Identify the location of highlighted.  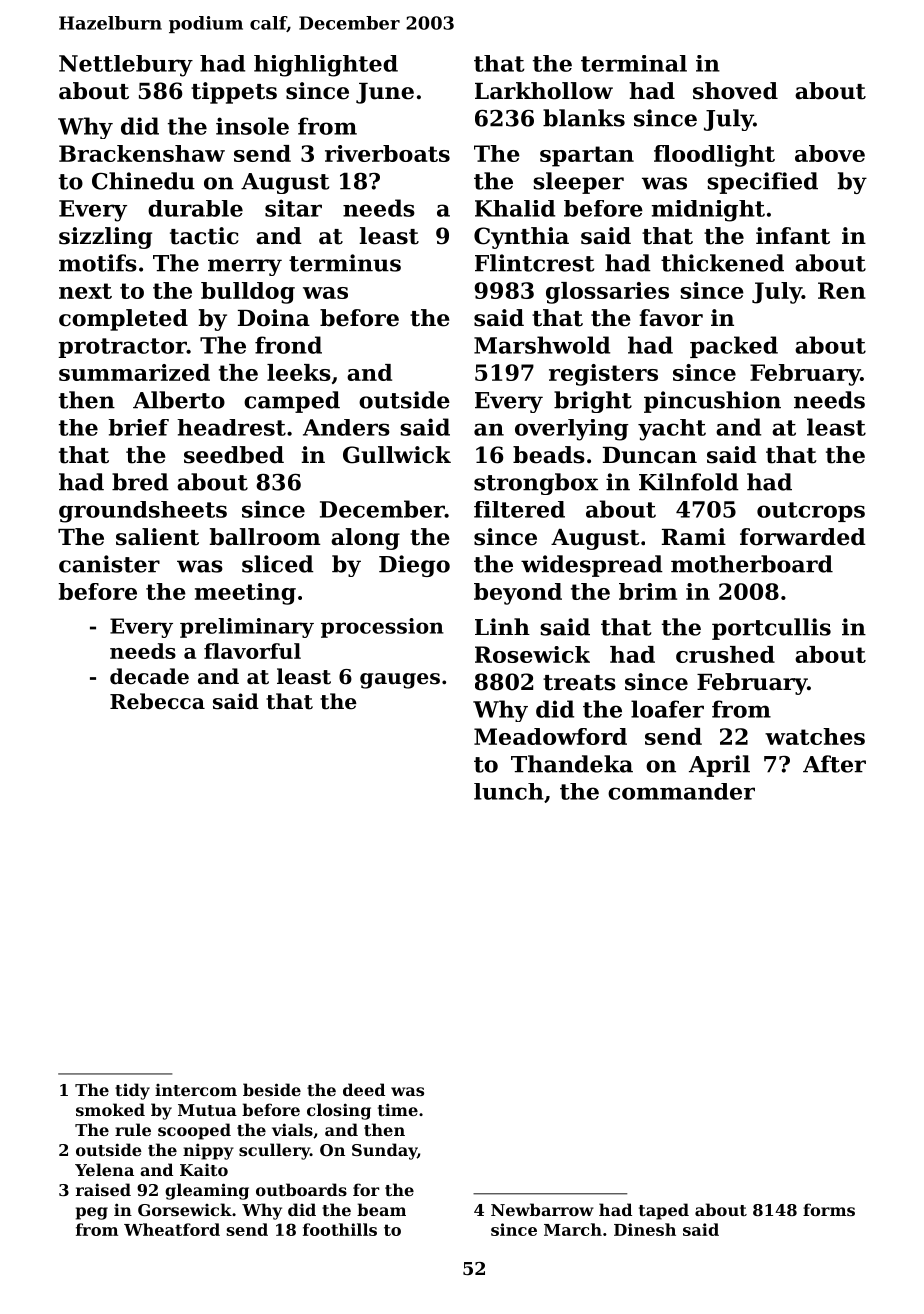
(326, 66).
